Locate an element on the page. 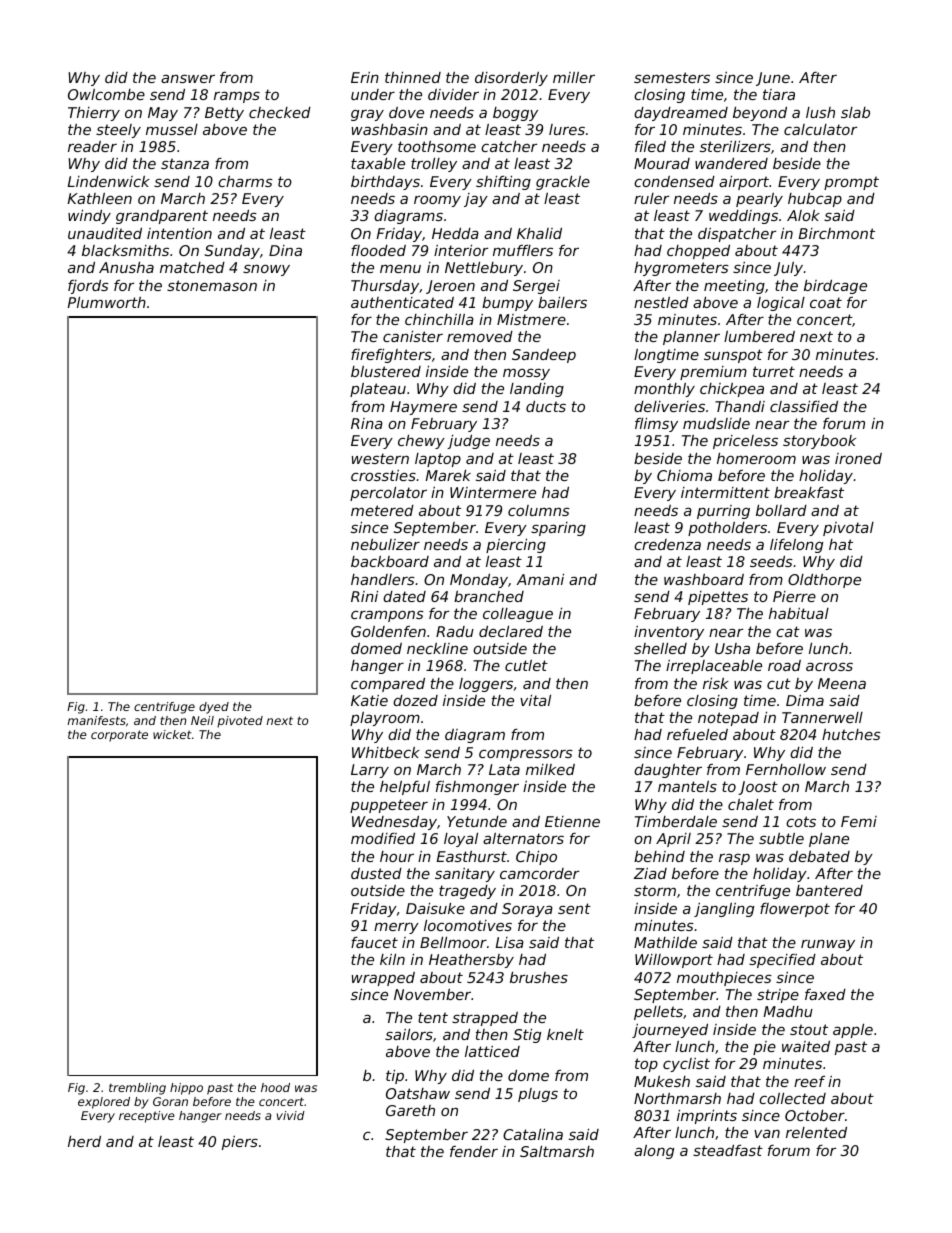 This page has height=1233, width=952. ironed is located at coordinates (858, 458).
